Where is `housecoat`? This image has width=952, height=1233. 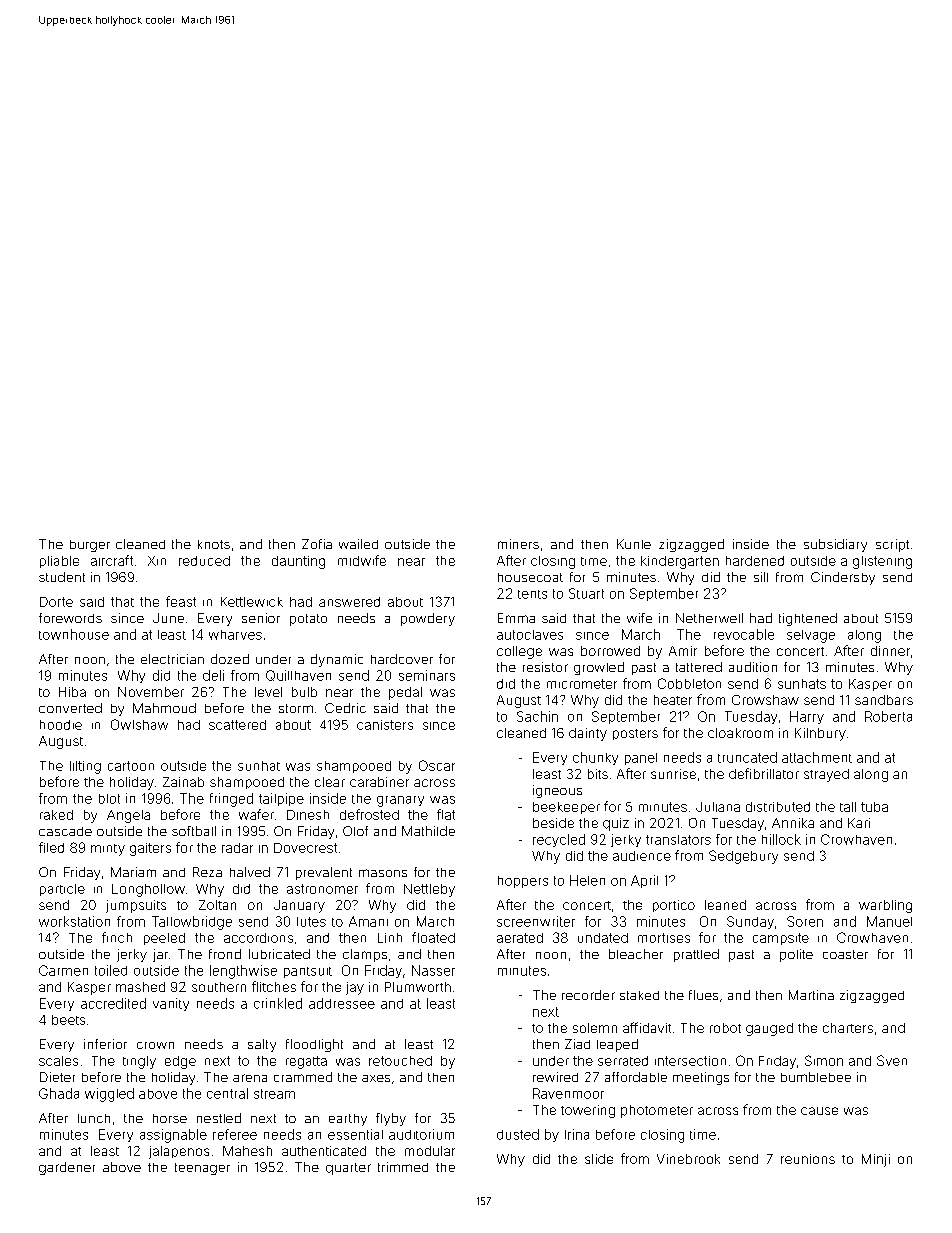
housecoat is located at coordinates (530, 577).
